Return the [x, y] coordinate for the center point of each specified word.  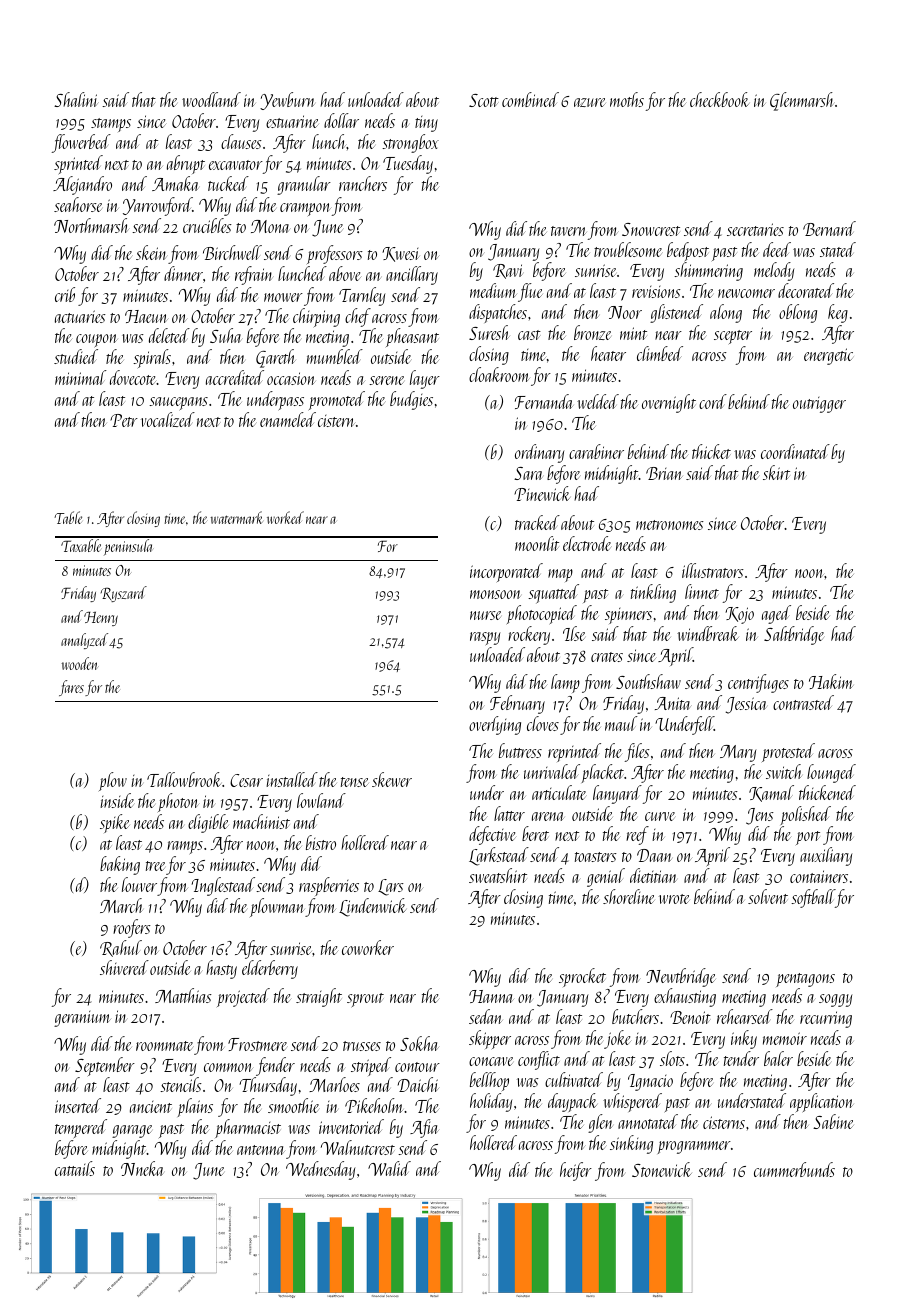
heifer [576, 1171]
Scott [484, 100]
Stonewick [662, 1169]
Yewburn [287, 101]
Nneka [142, 1168]
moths [627, 99]
